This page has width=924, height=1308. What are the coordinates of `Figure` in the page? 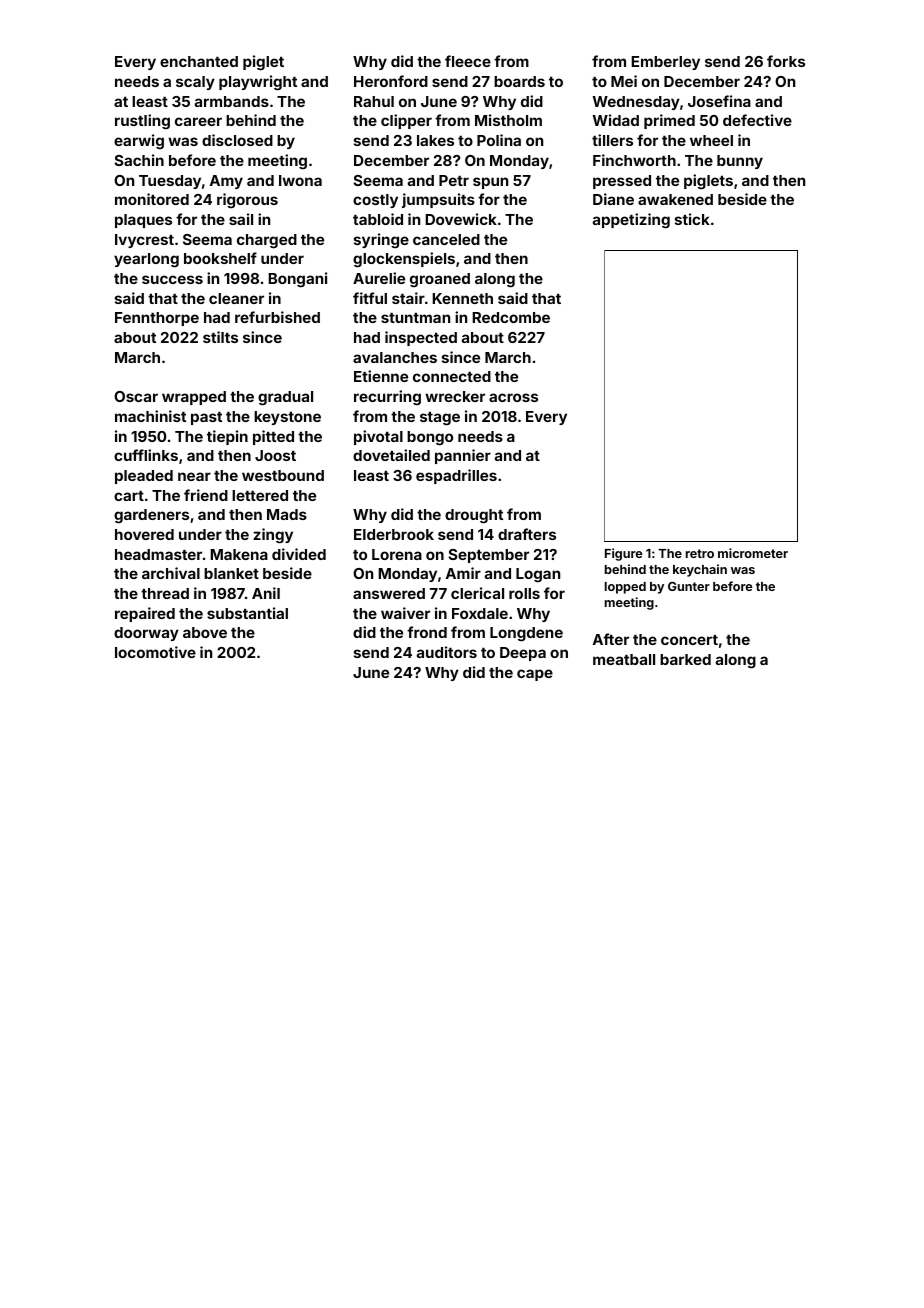 It's located at (623, 554).
